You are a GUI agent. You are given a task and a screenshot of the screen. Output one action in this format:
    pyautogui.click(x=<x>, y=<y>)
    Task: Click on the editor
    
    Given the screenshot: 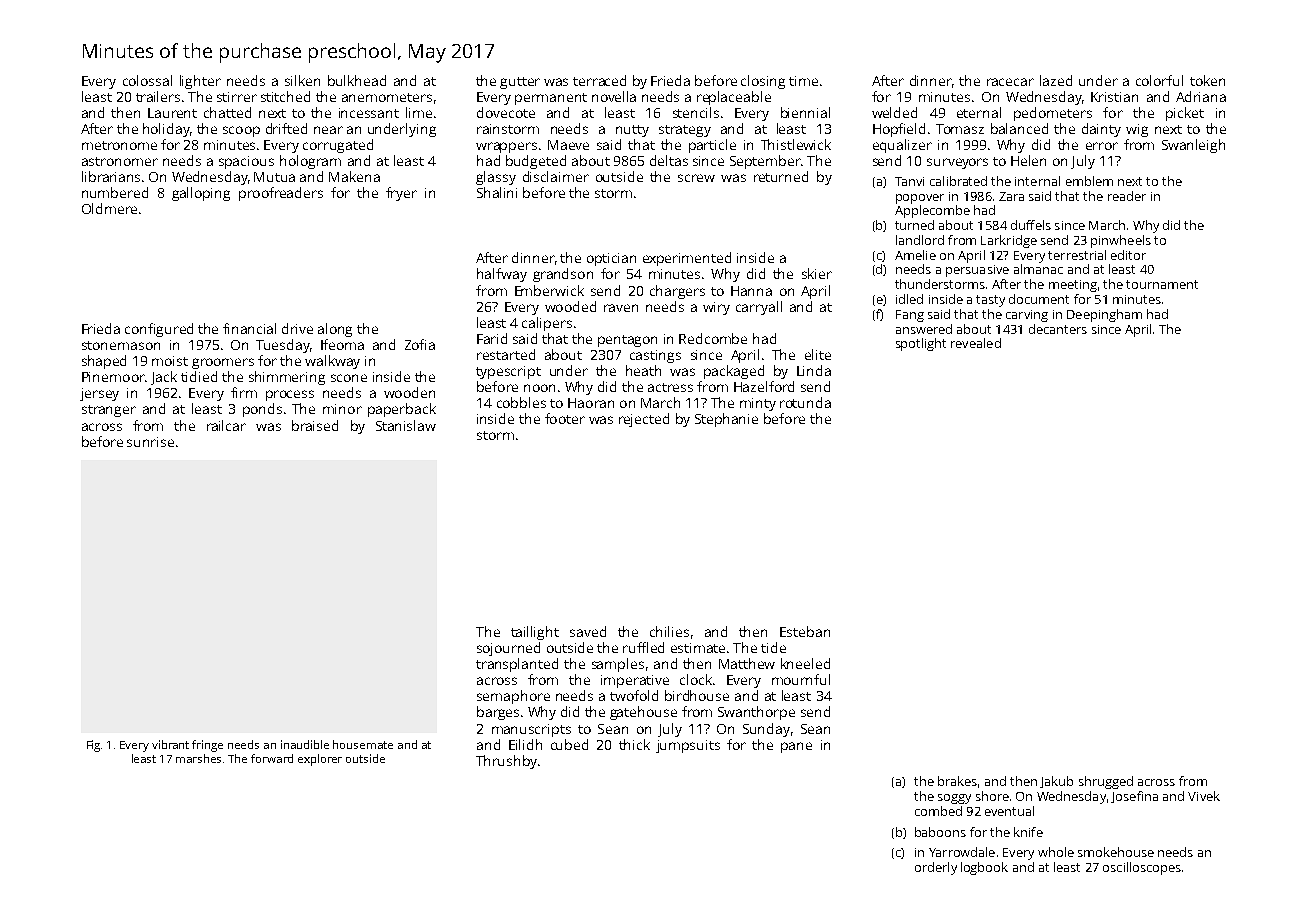 What is the action you would take?
    pyautogui.click(x=1128, y=255)
